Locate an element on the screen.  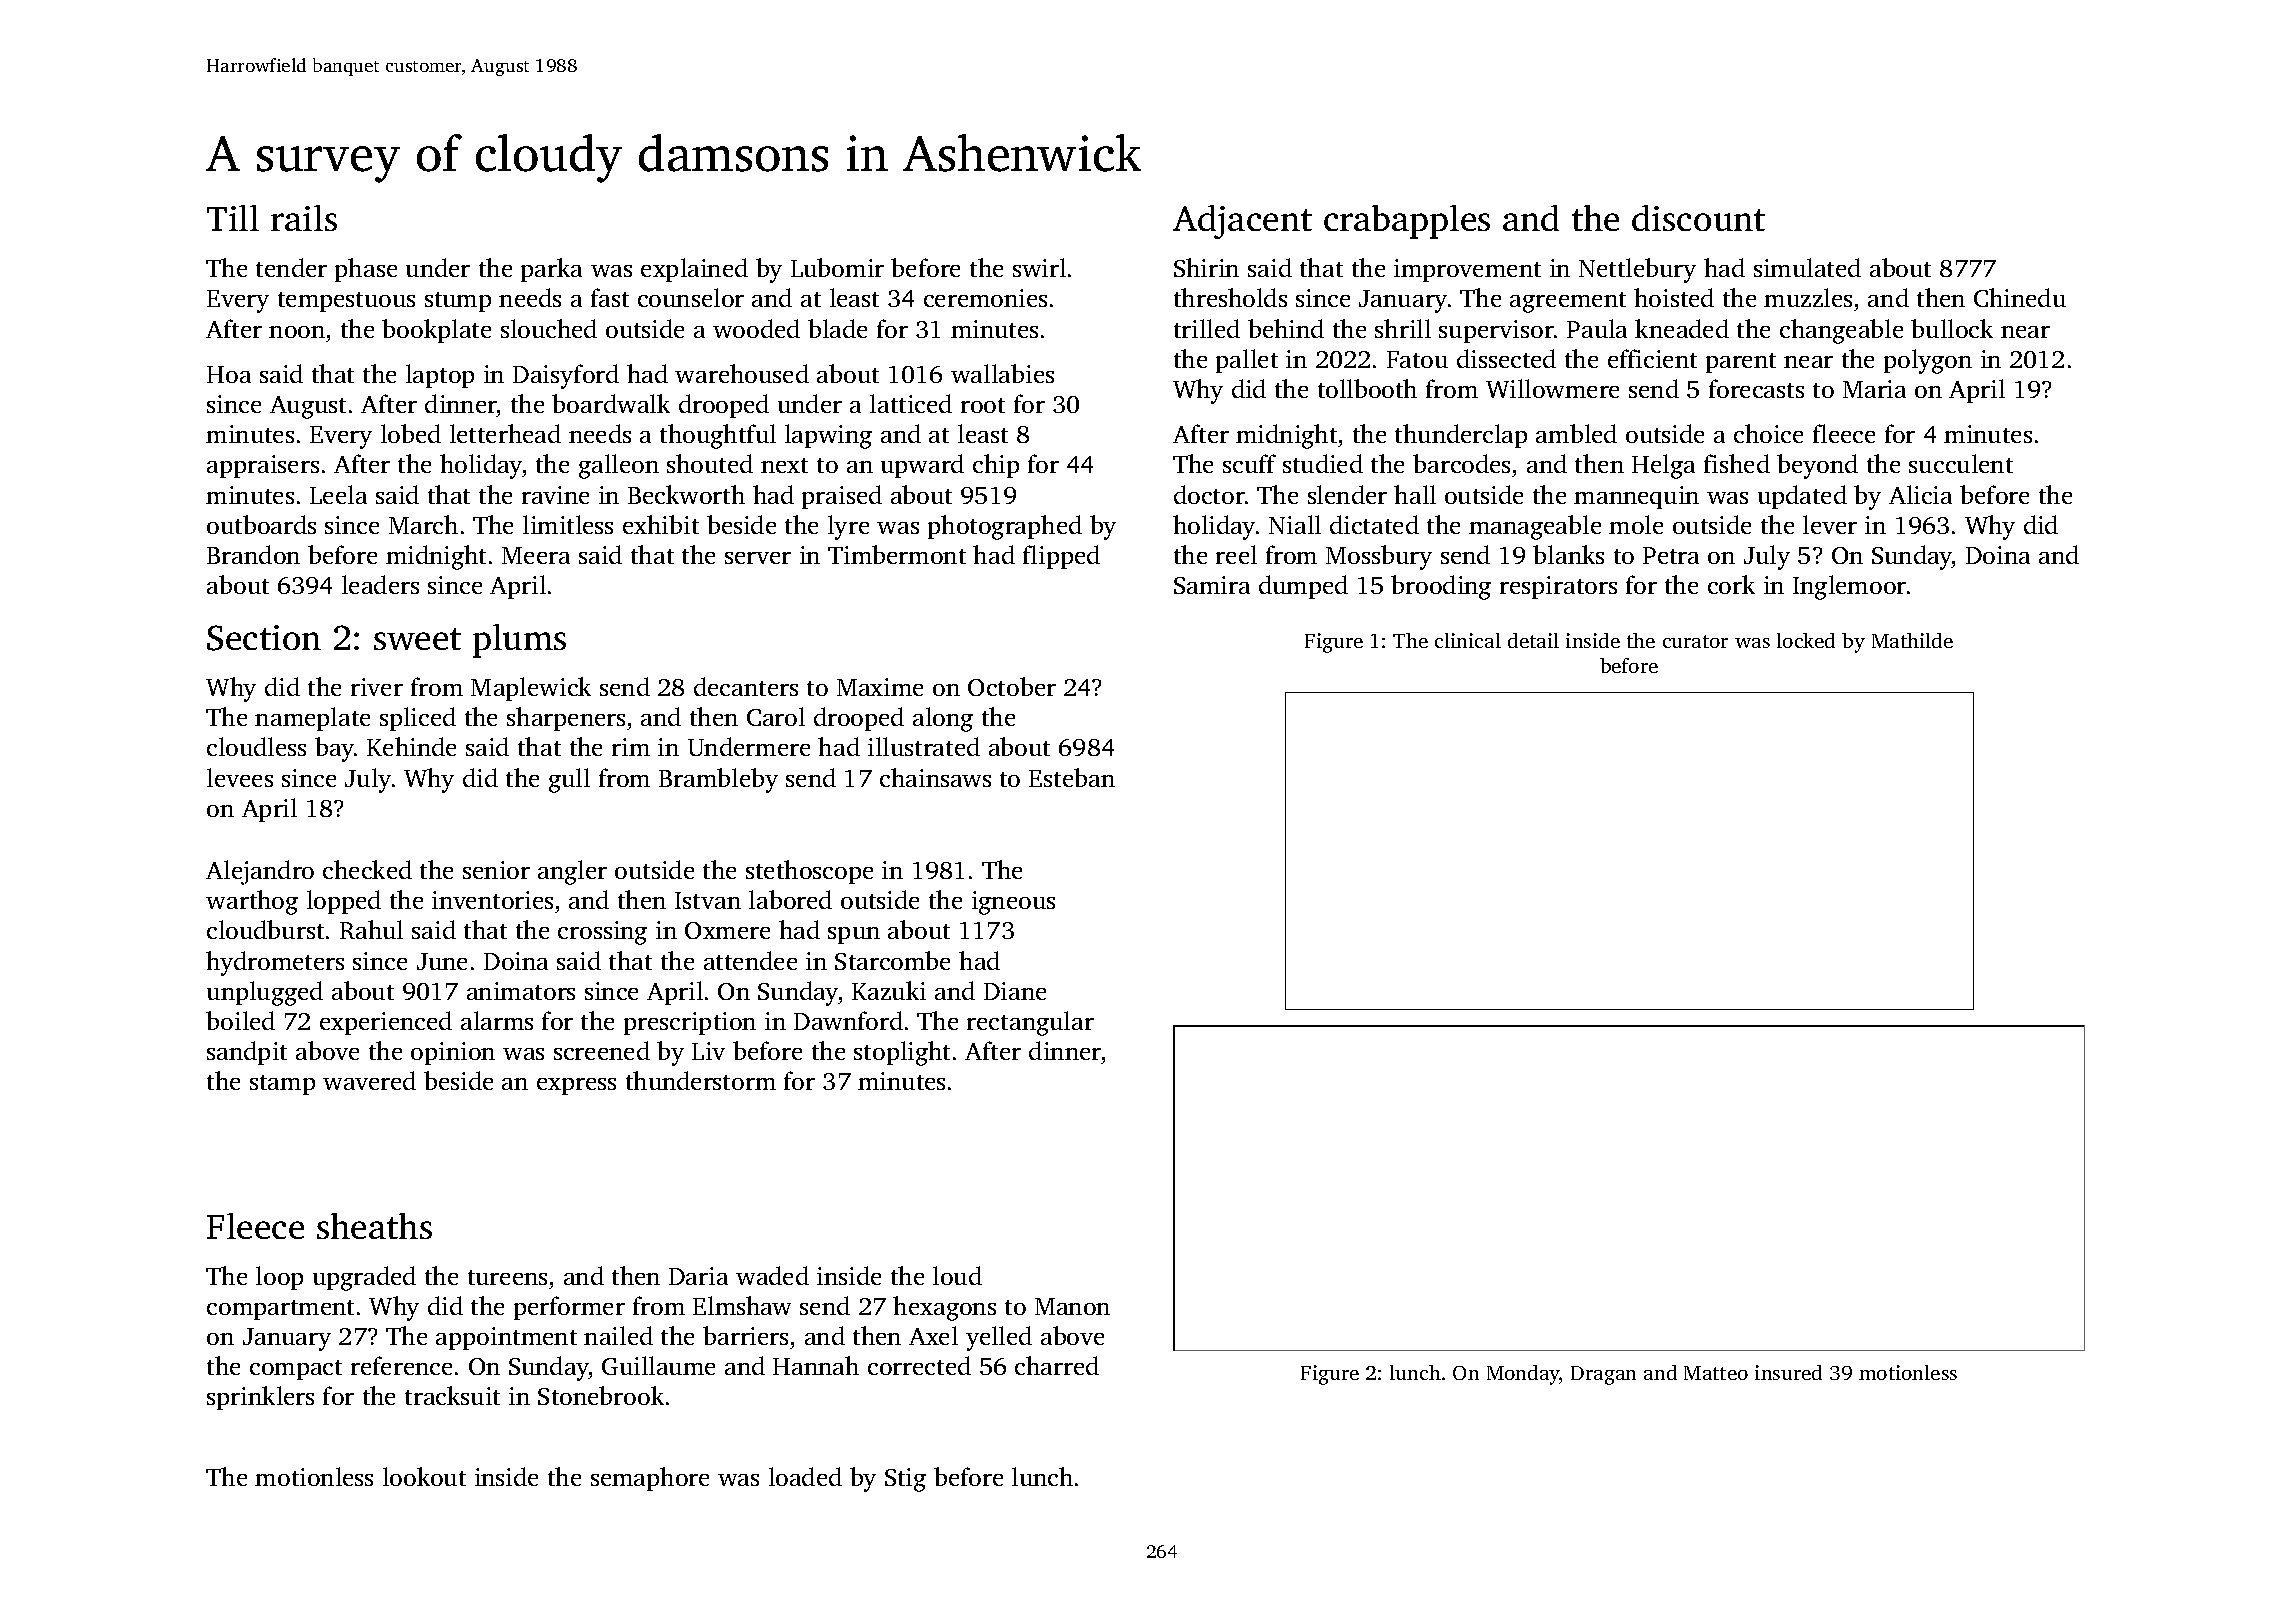
lookout is located at coordinates (424, 1476).
